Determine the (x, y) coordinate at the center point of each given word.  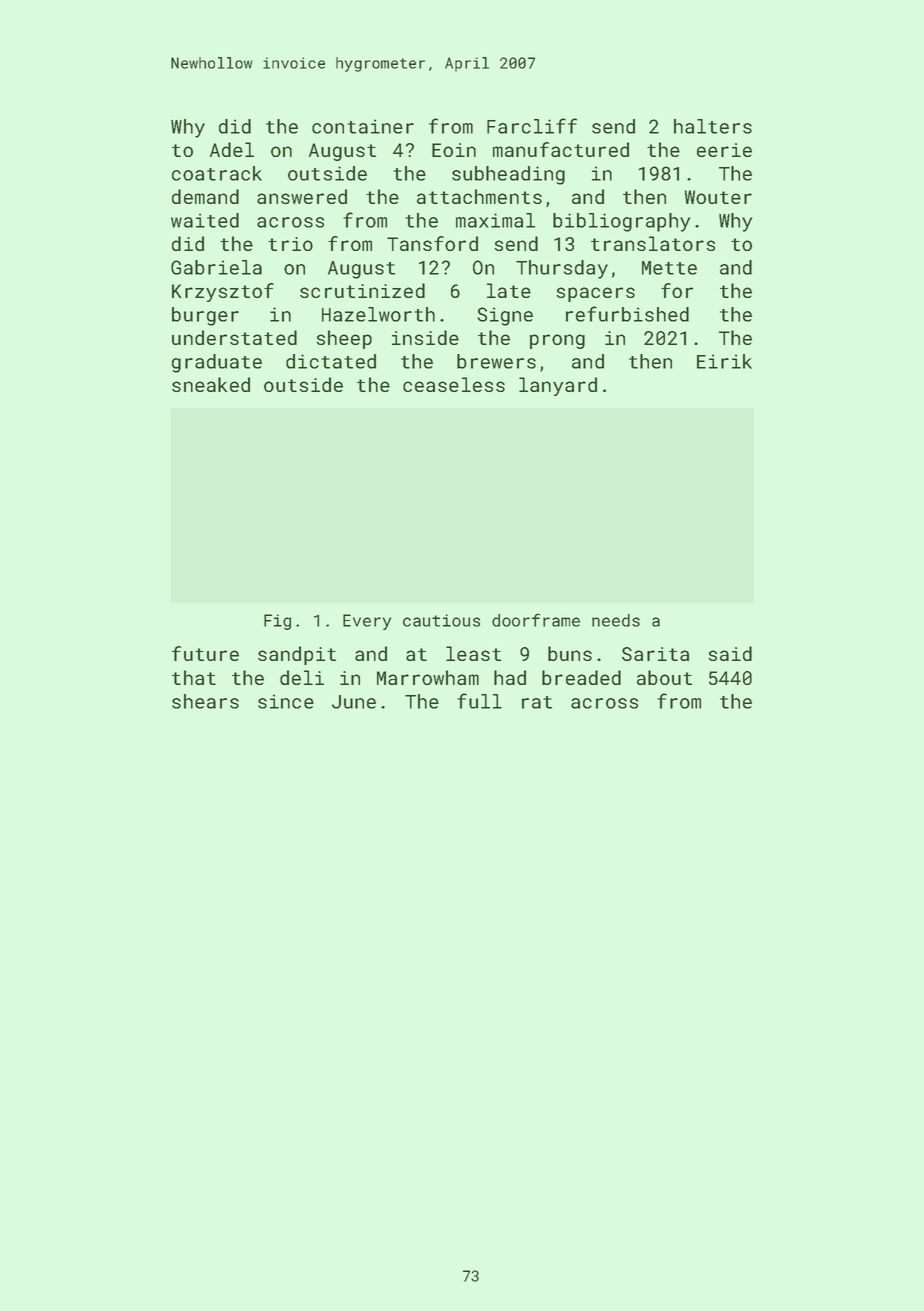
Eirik (724, 361)
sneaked (211, 384)
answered (302, 196)
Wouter (718, 197)
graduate (217, 363)
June (354, 702)
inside (425, 337)
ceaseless (454, 384)
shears (205, 701)
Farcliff (532, 126)
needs (616, 620)
